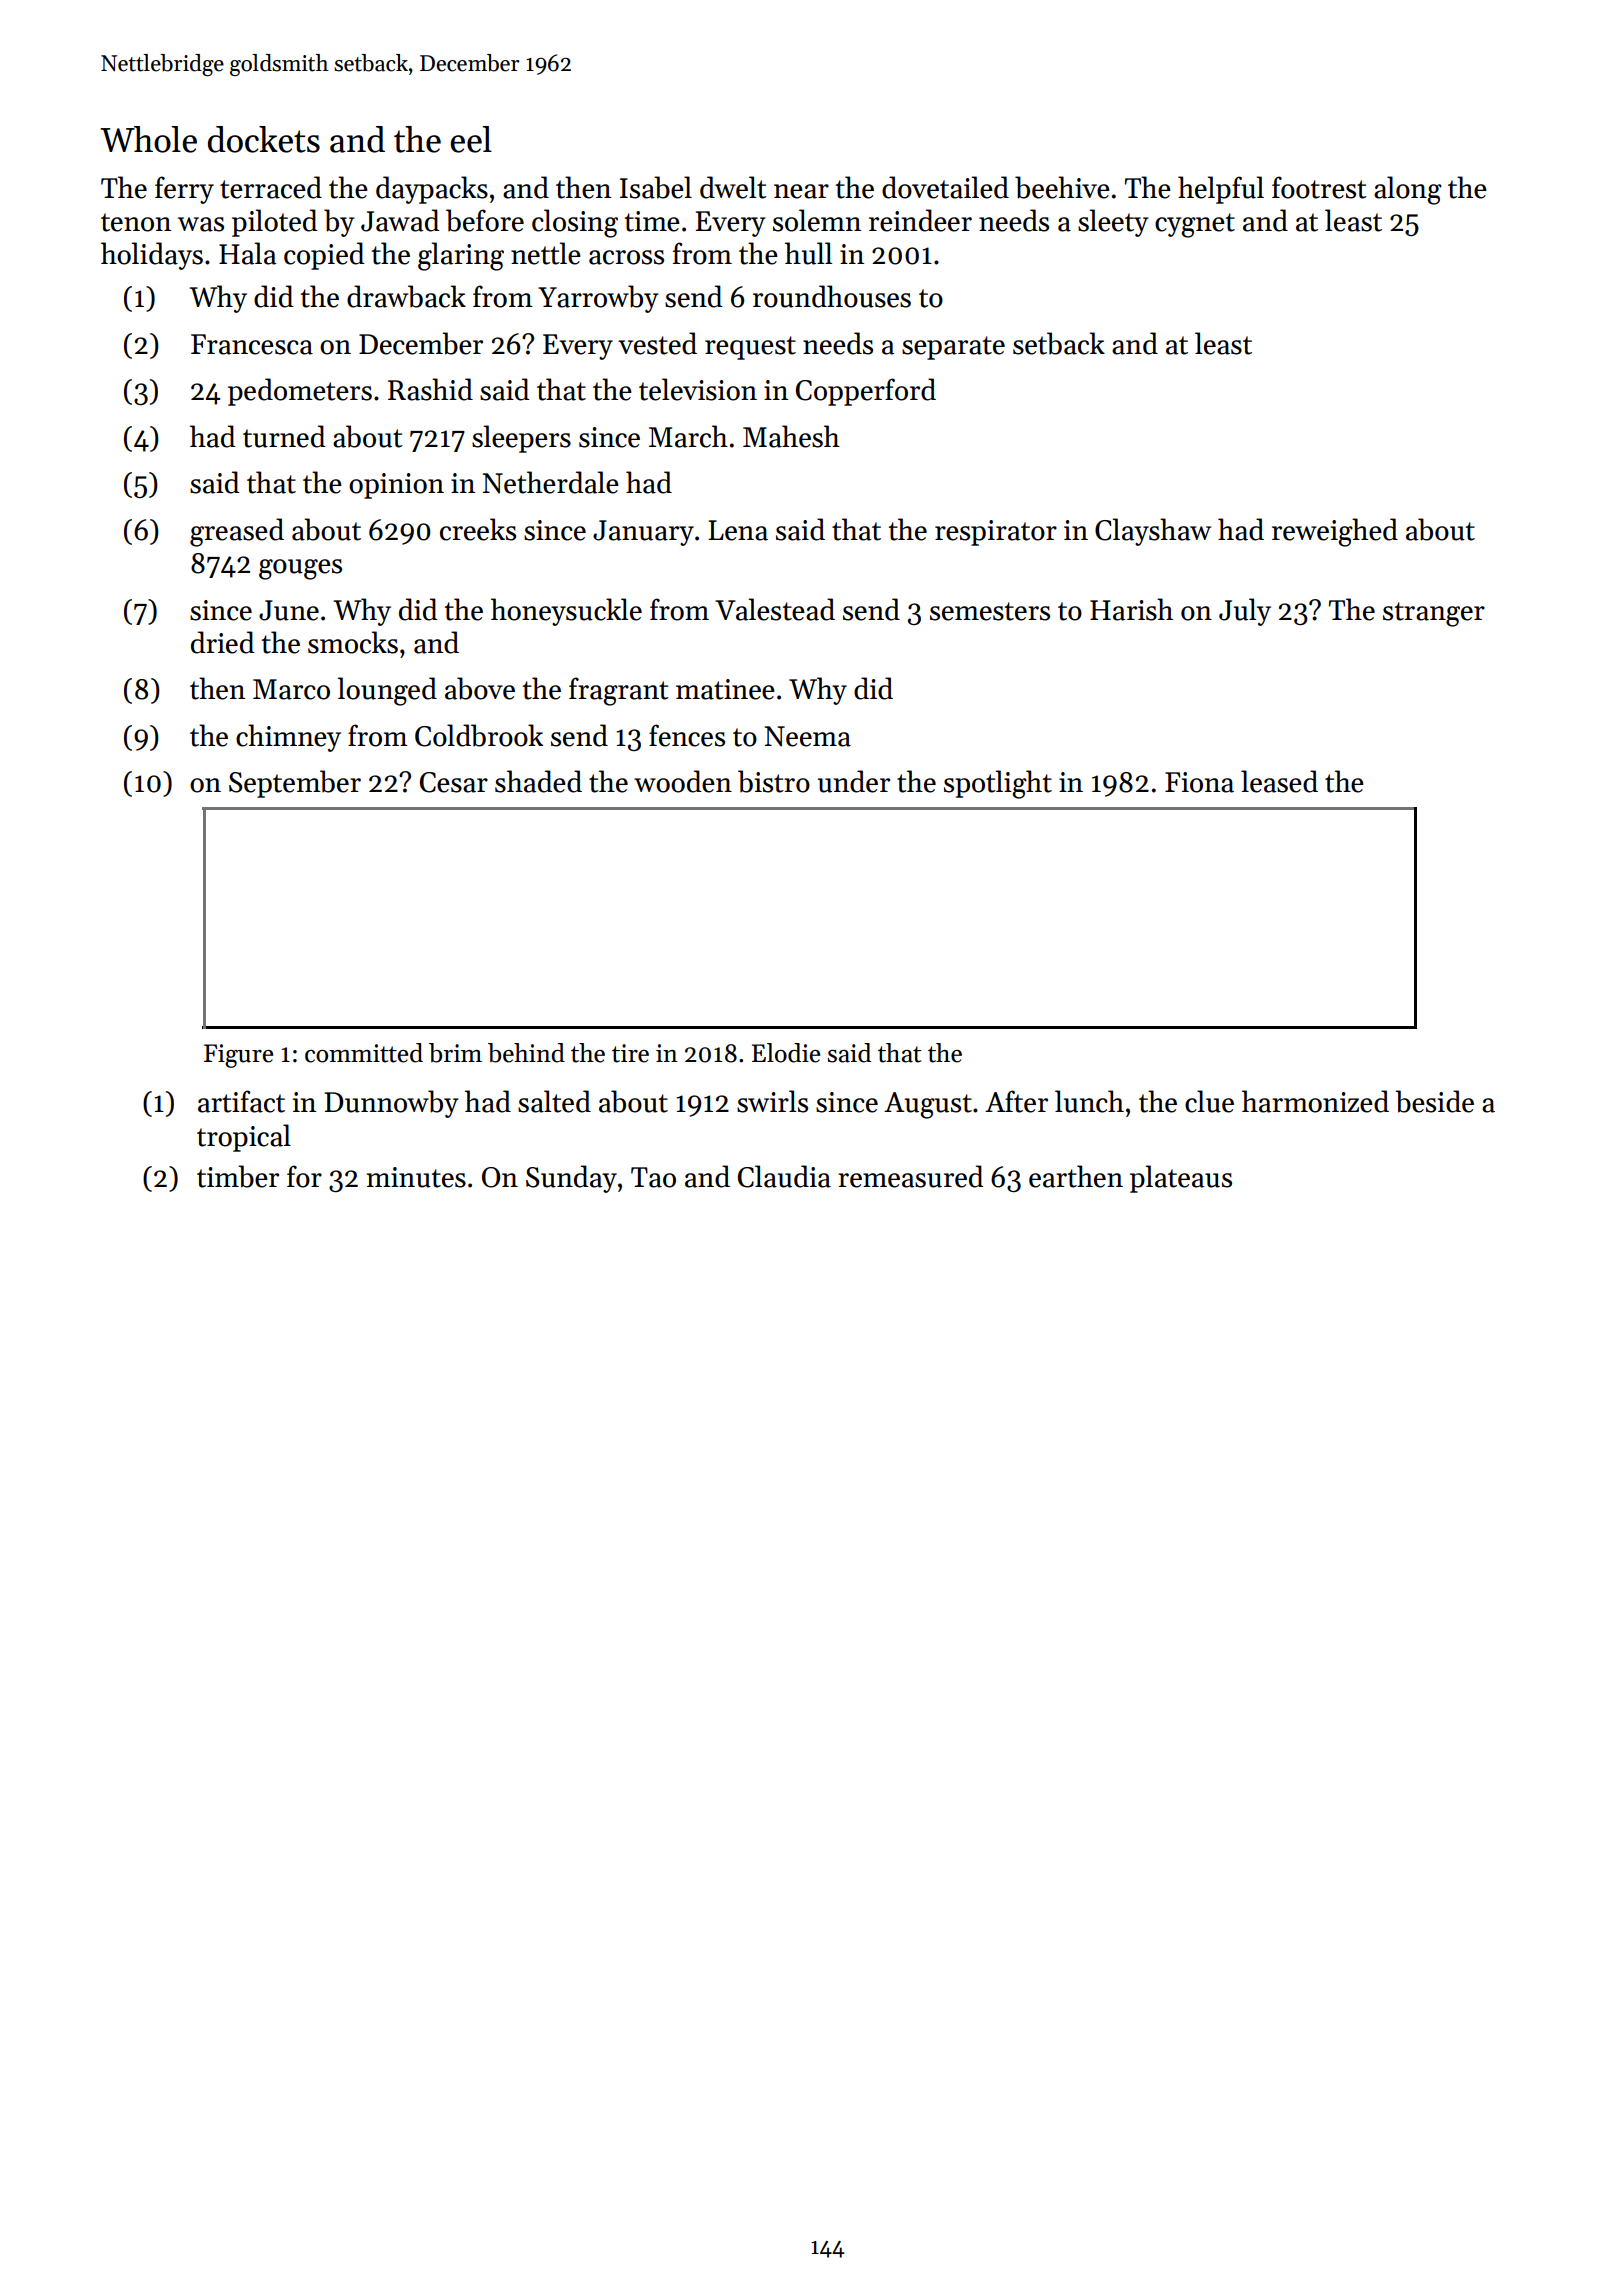 The image size is (1620, 2292). I want to click on glaring, so click(461, 256).
